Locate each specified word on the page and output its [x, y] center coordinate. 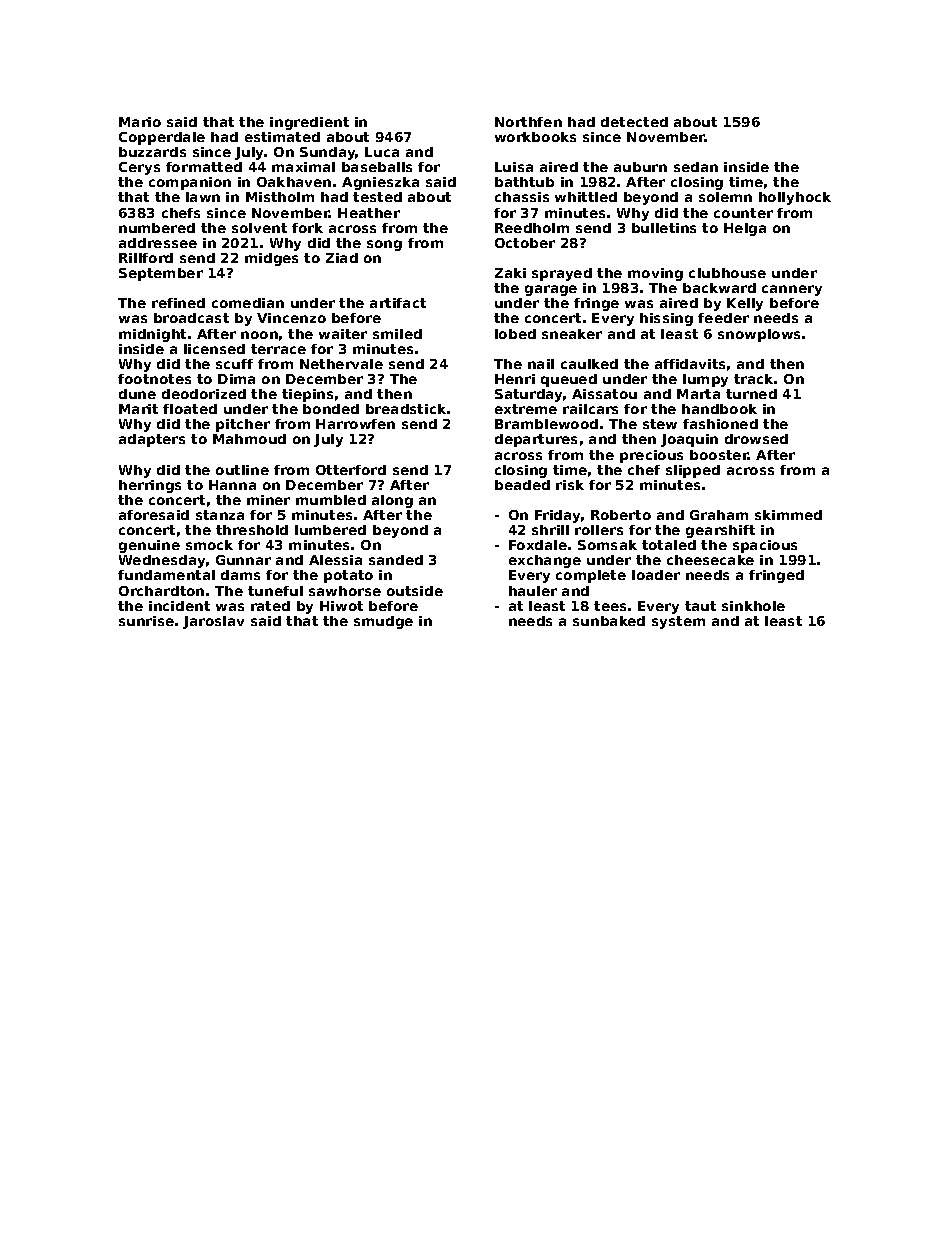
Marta [698, 394]
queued [569, 380]
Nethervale [341, 364]
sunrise [146, 621]
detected [634, 122]
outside [415, 591]
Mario [140, 122]
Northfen [528, 122]
